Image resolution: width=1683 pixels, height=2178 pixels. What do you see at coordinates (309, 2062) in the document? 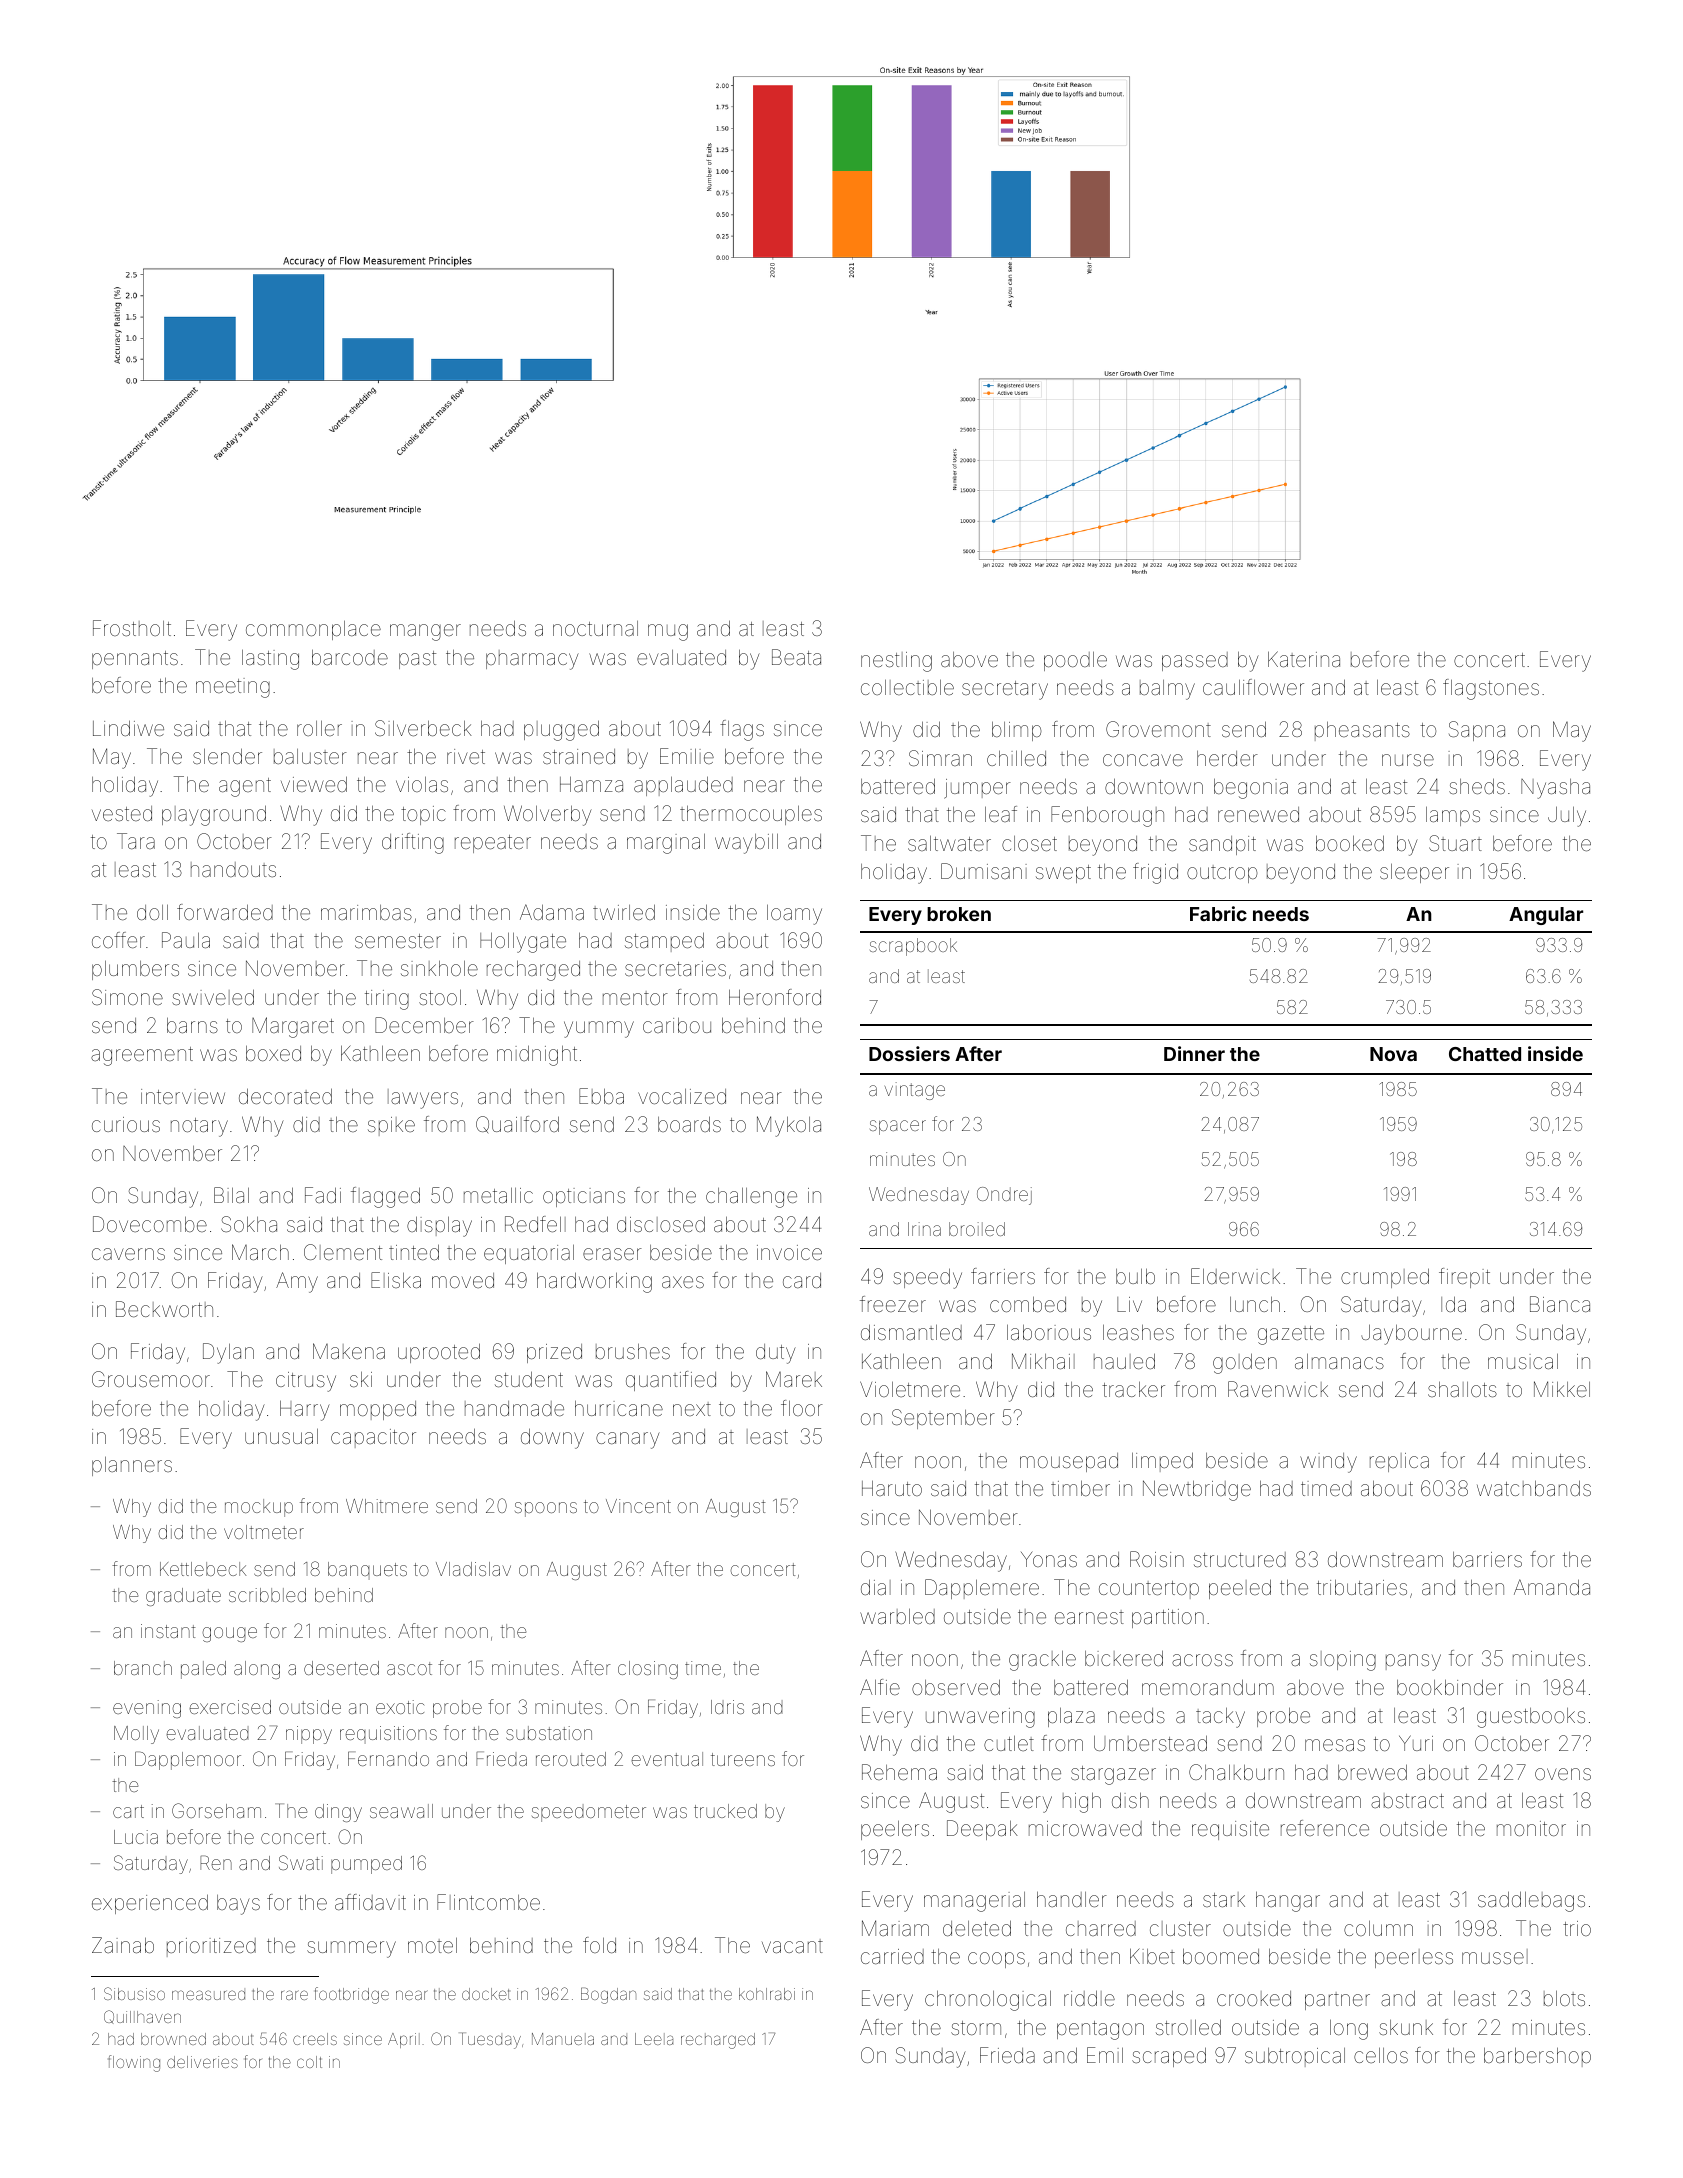
I see `colt` at bounding box center [309, 2062].
